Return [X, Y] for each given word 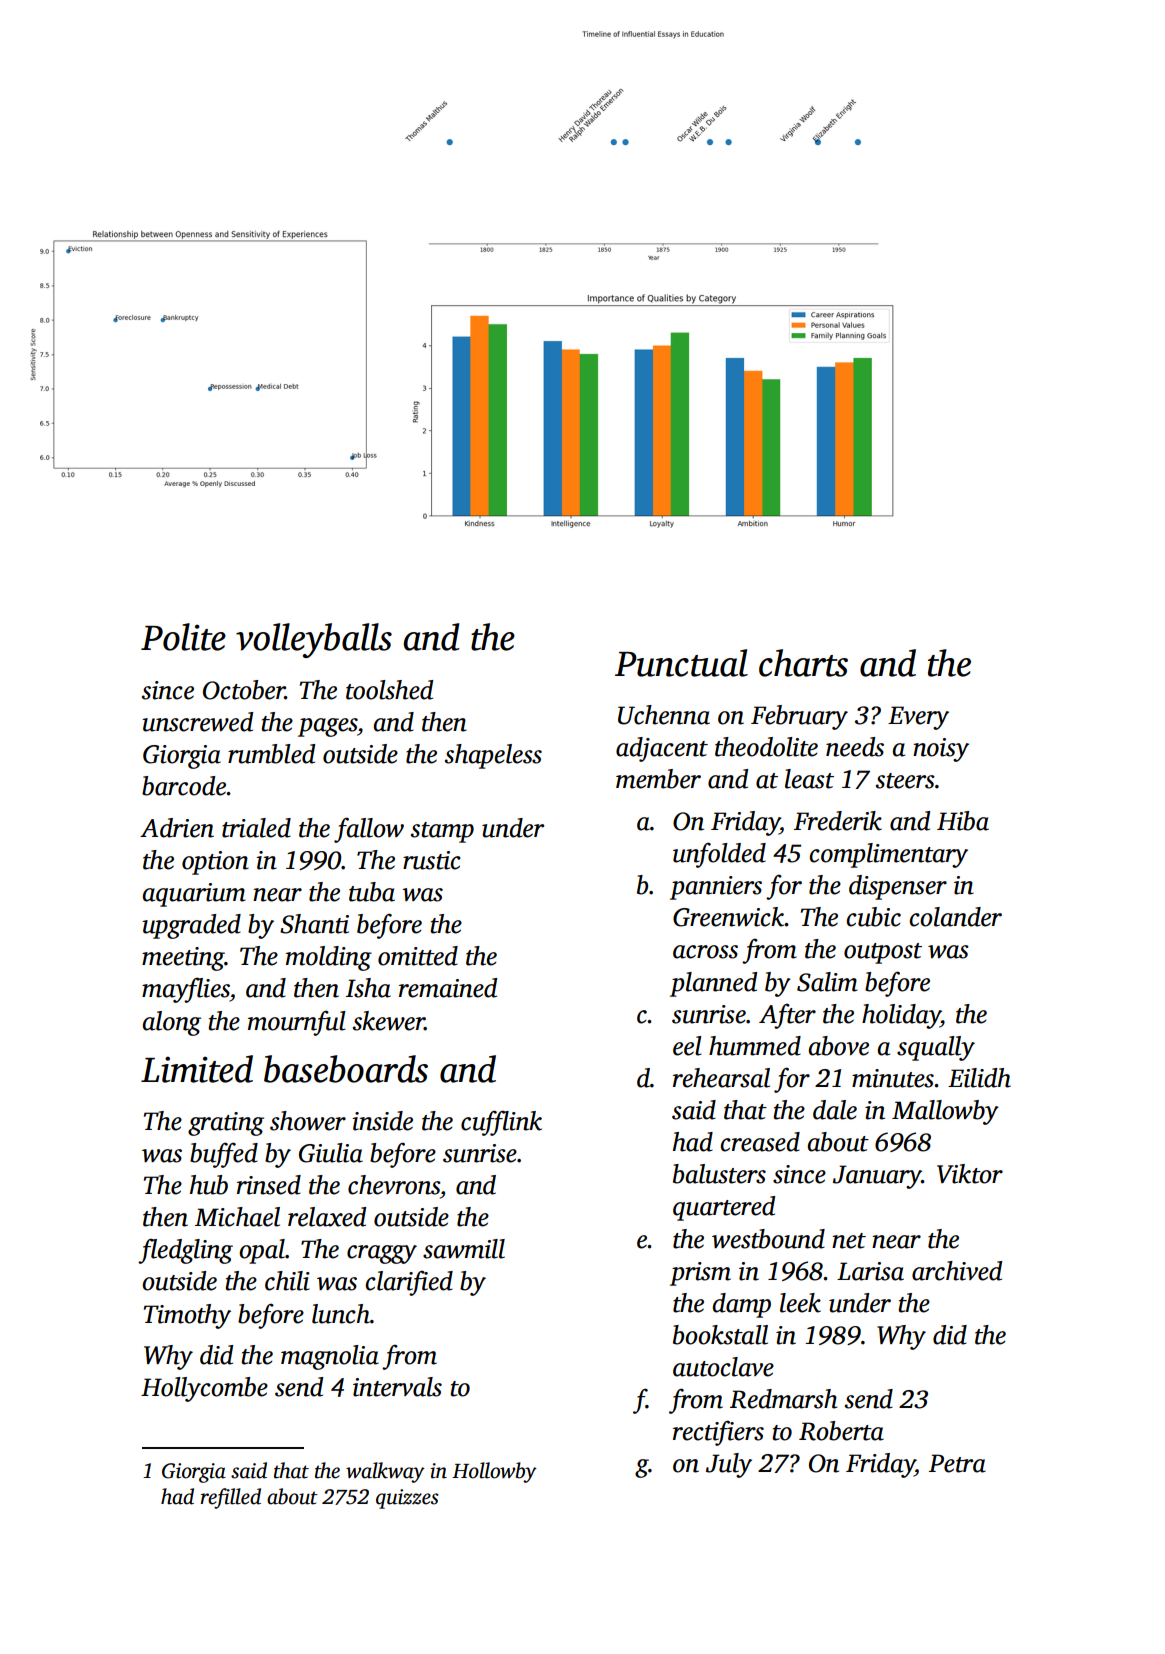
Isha [368, 988]
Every [918, 718]
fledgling [185, 1251]
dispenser [898, 887]
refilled [231, 1498]
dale [835, 1110]
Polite [183, 637]
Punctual [681, 663]
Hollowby [494, 1472]
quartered [724, 1208]
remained [448, 988]
